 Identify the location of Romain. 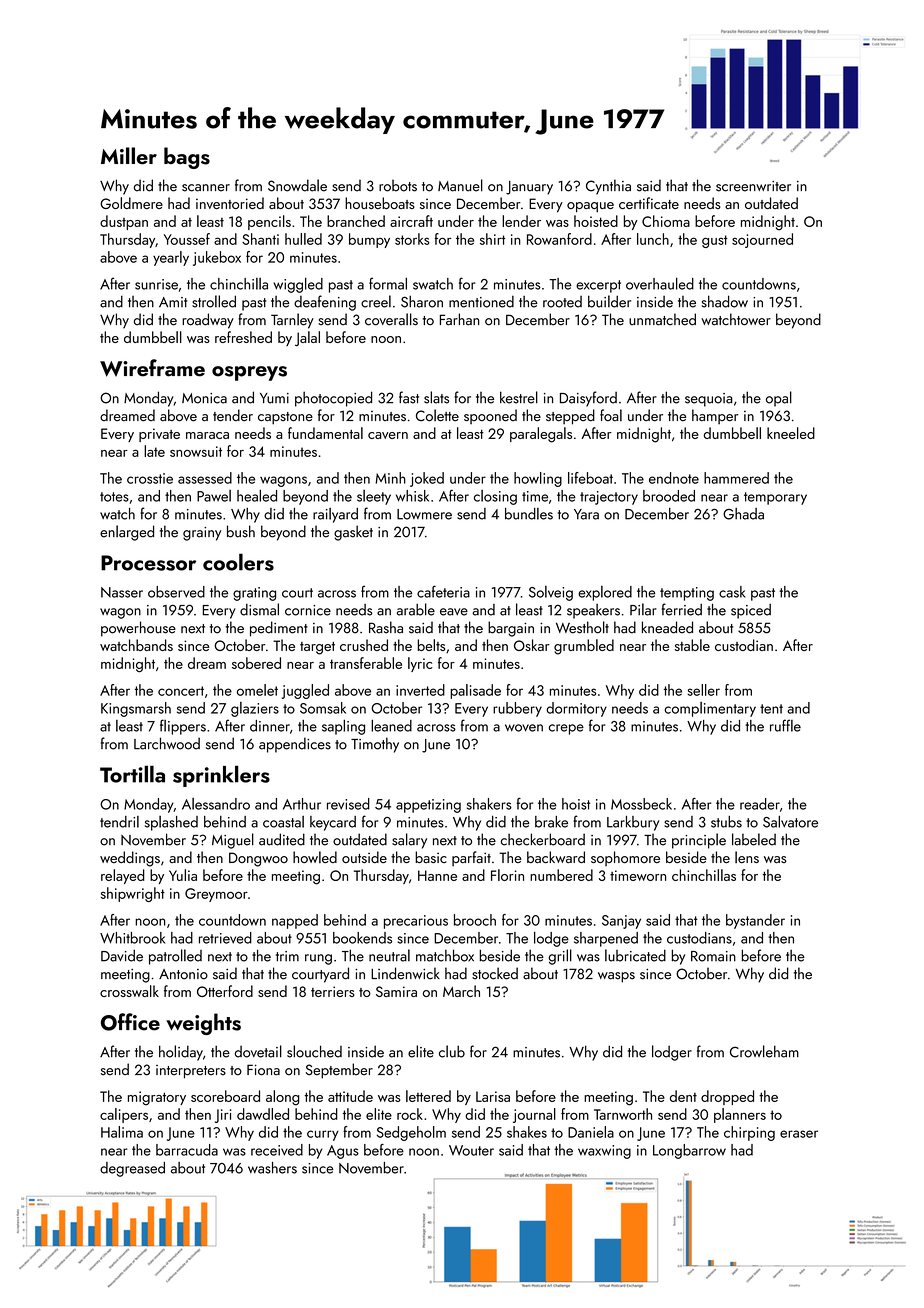
(713, 956).
